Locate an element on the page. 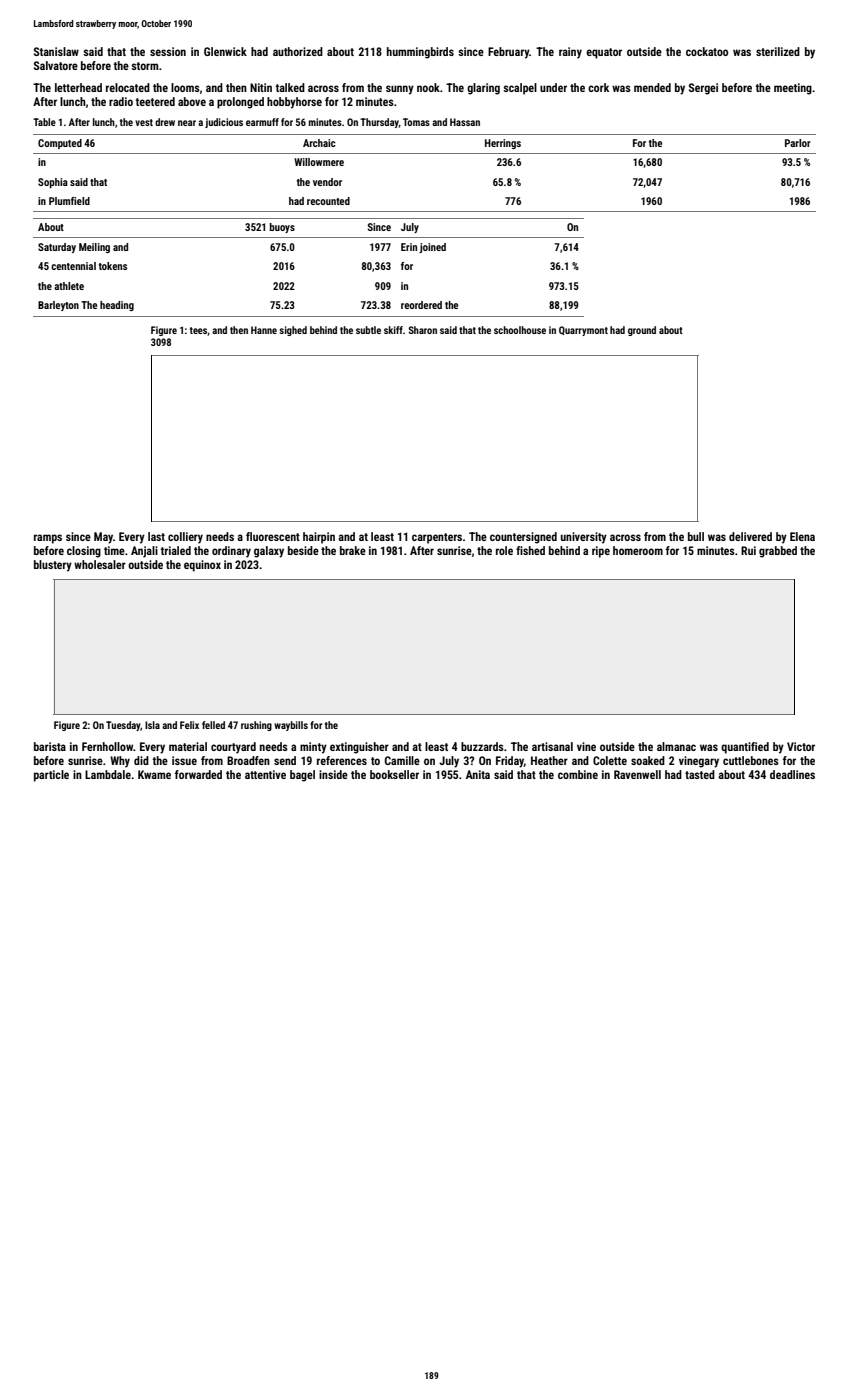 This document has width=849, height=1400. February is located at coordinates (508, 53).
